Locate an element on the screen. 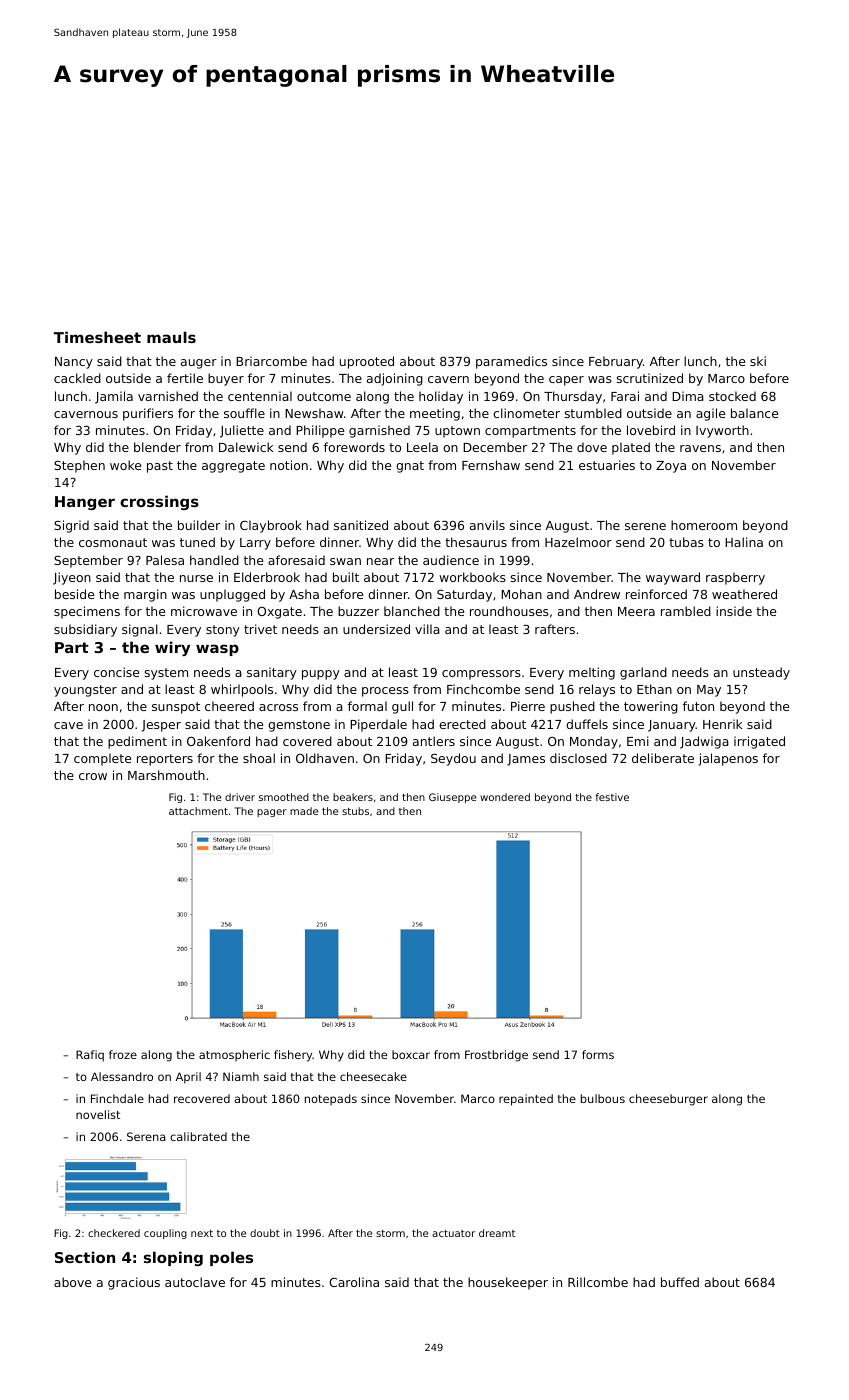 Image resolution: width=849 pixels, height=1400 pixels. calibrated is located at coordinates (198, 1136).
